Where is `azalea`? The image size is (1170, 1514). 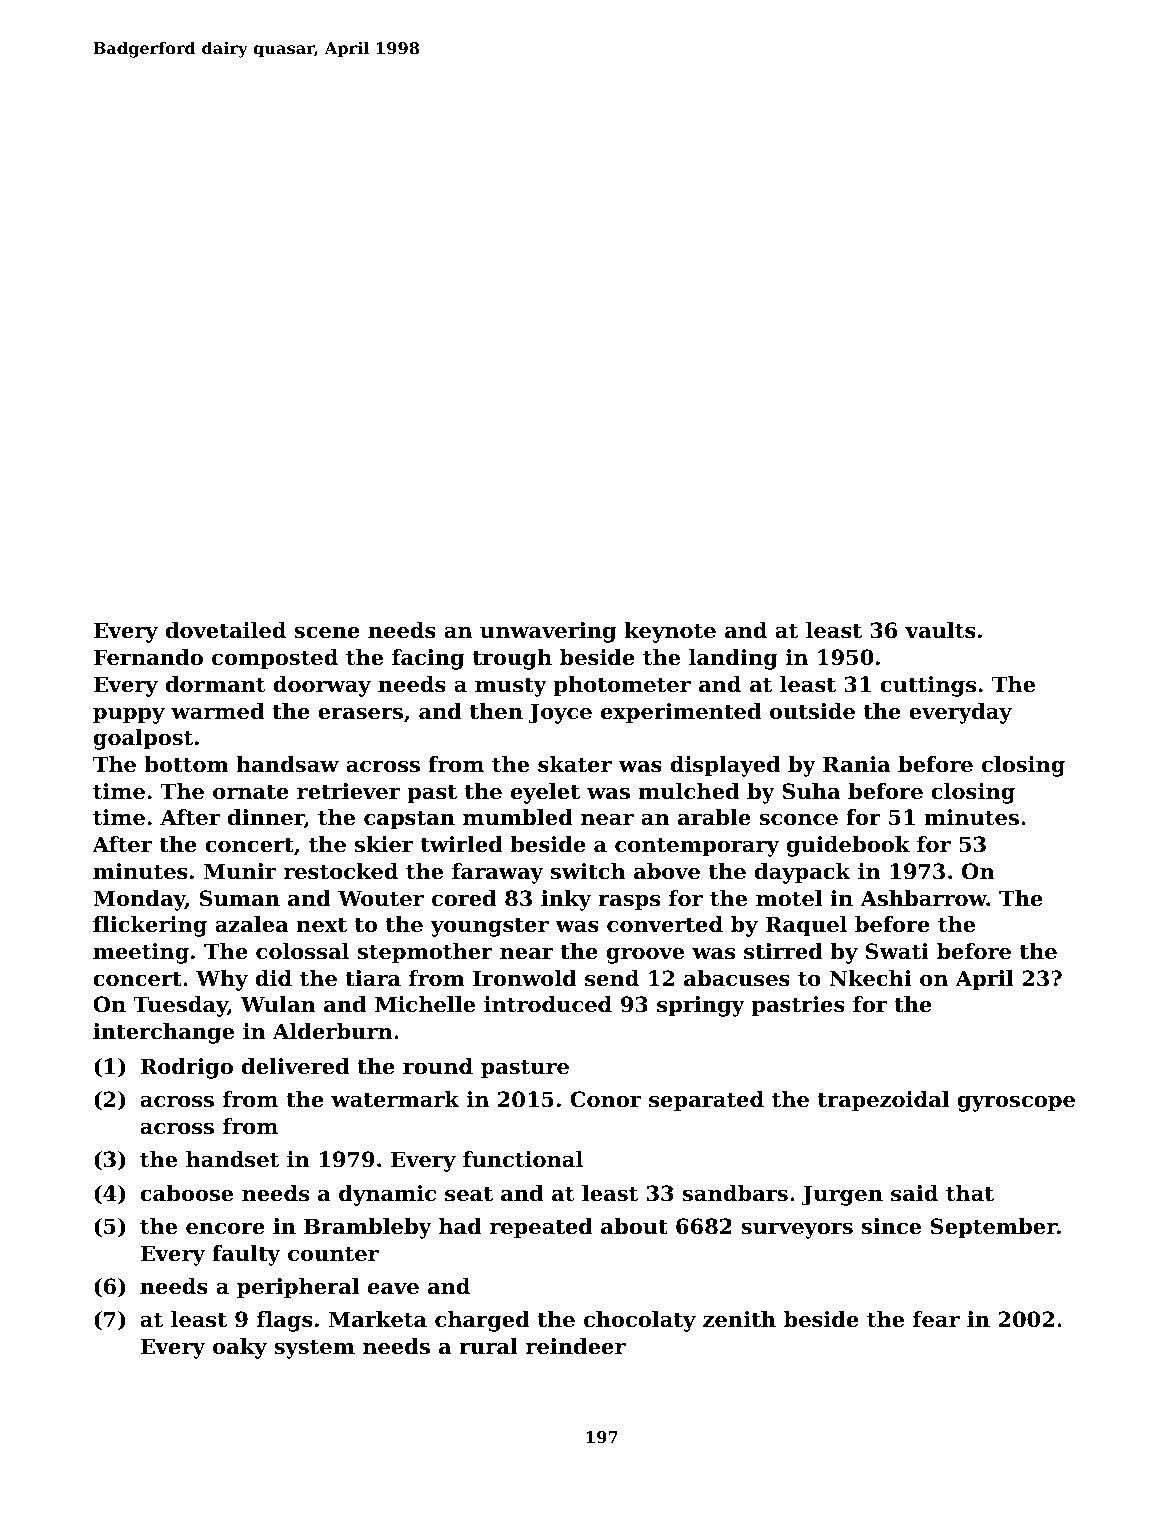
azalea is located at coordinates (252, 924).
